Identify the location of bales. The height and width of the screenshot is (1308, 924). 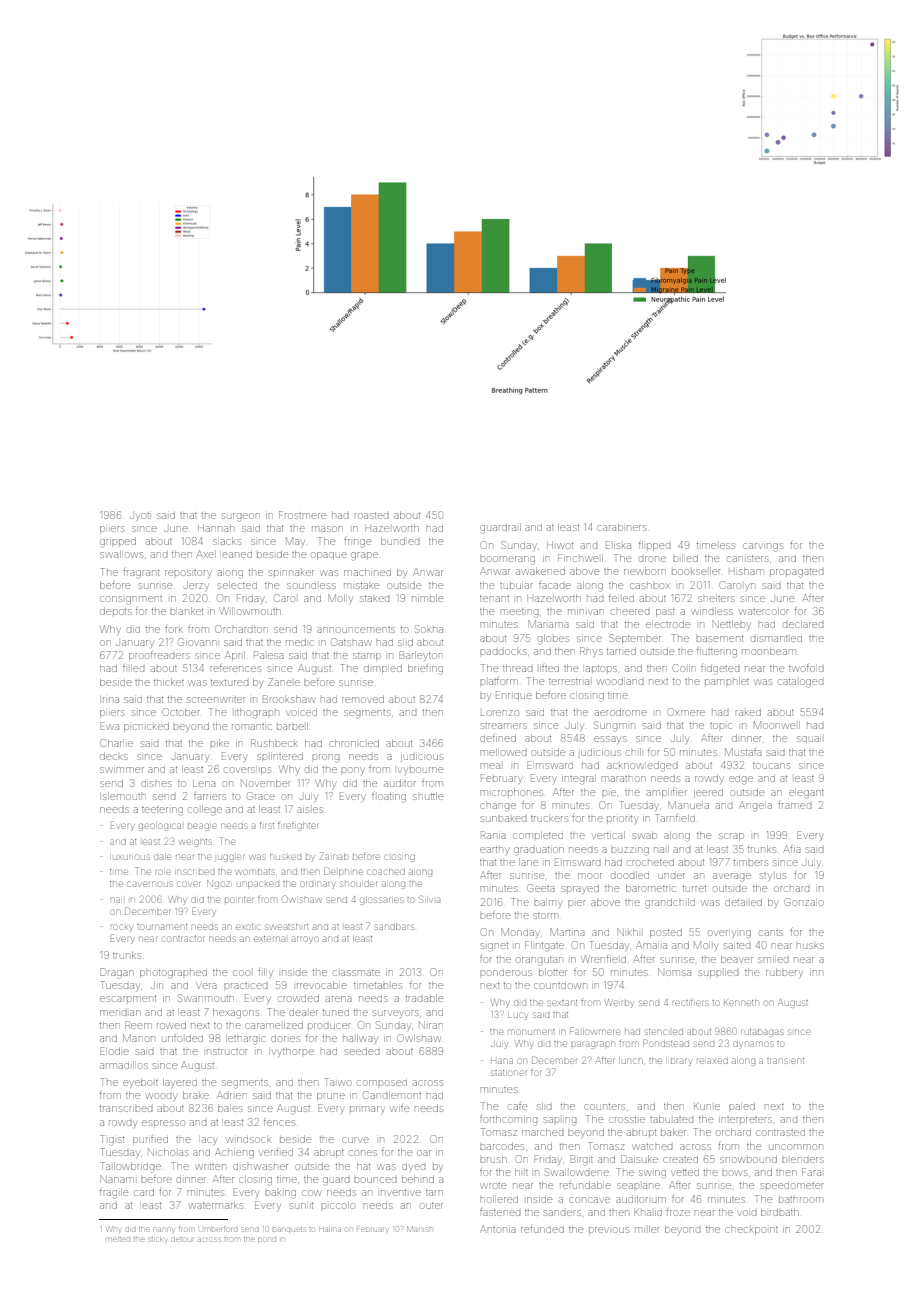
(230, 1108).
